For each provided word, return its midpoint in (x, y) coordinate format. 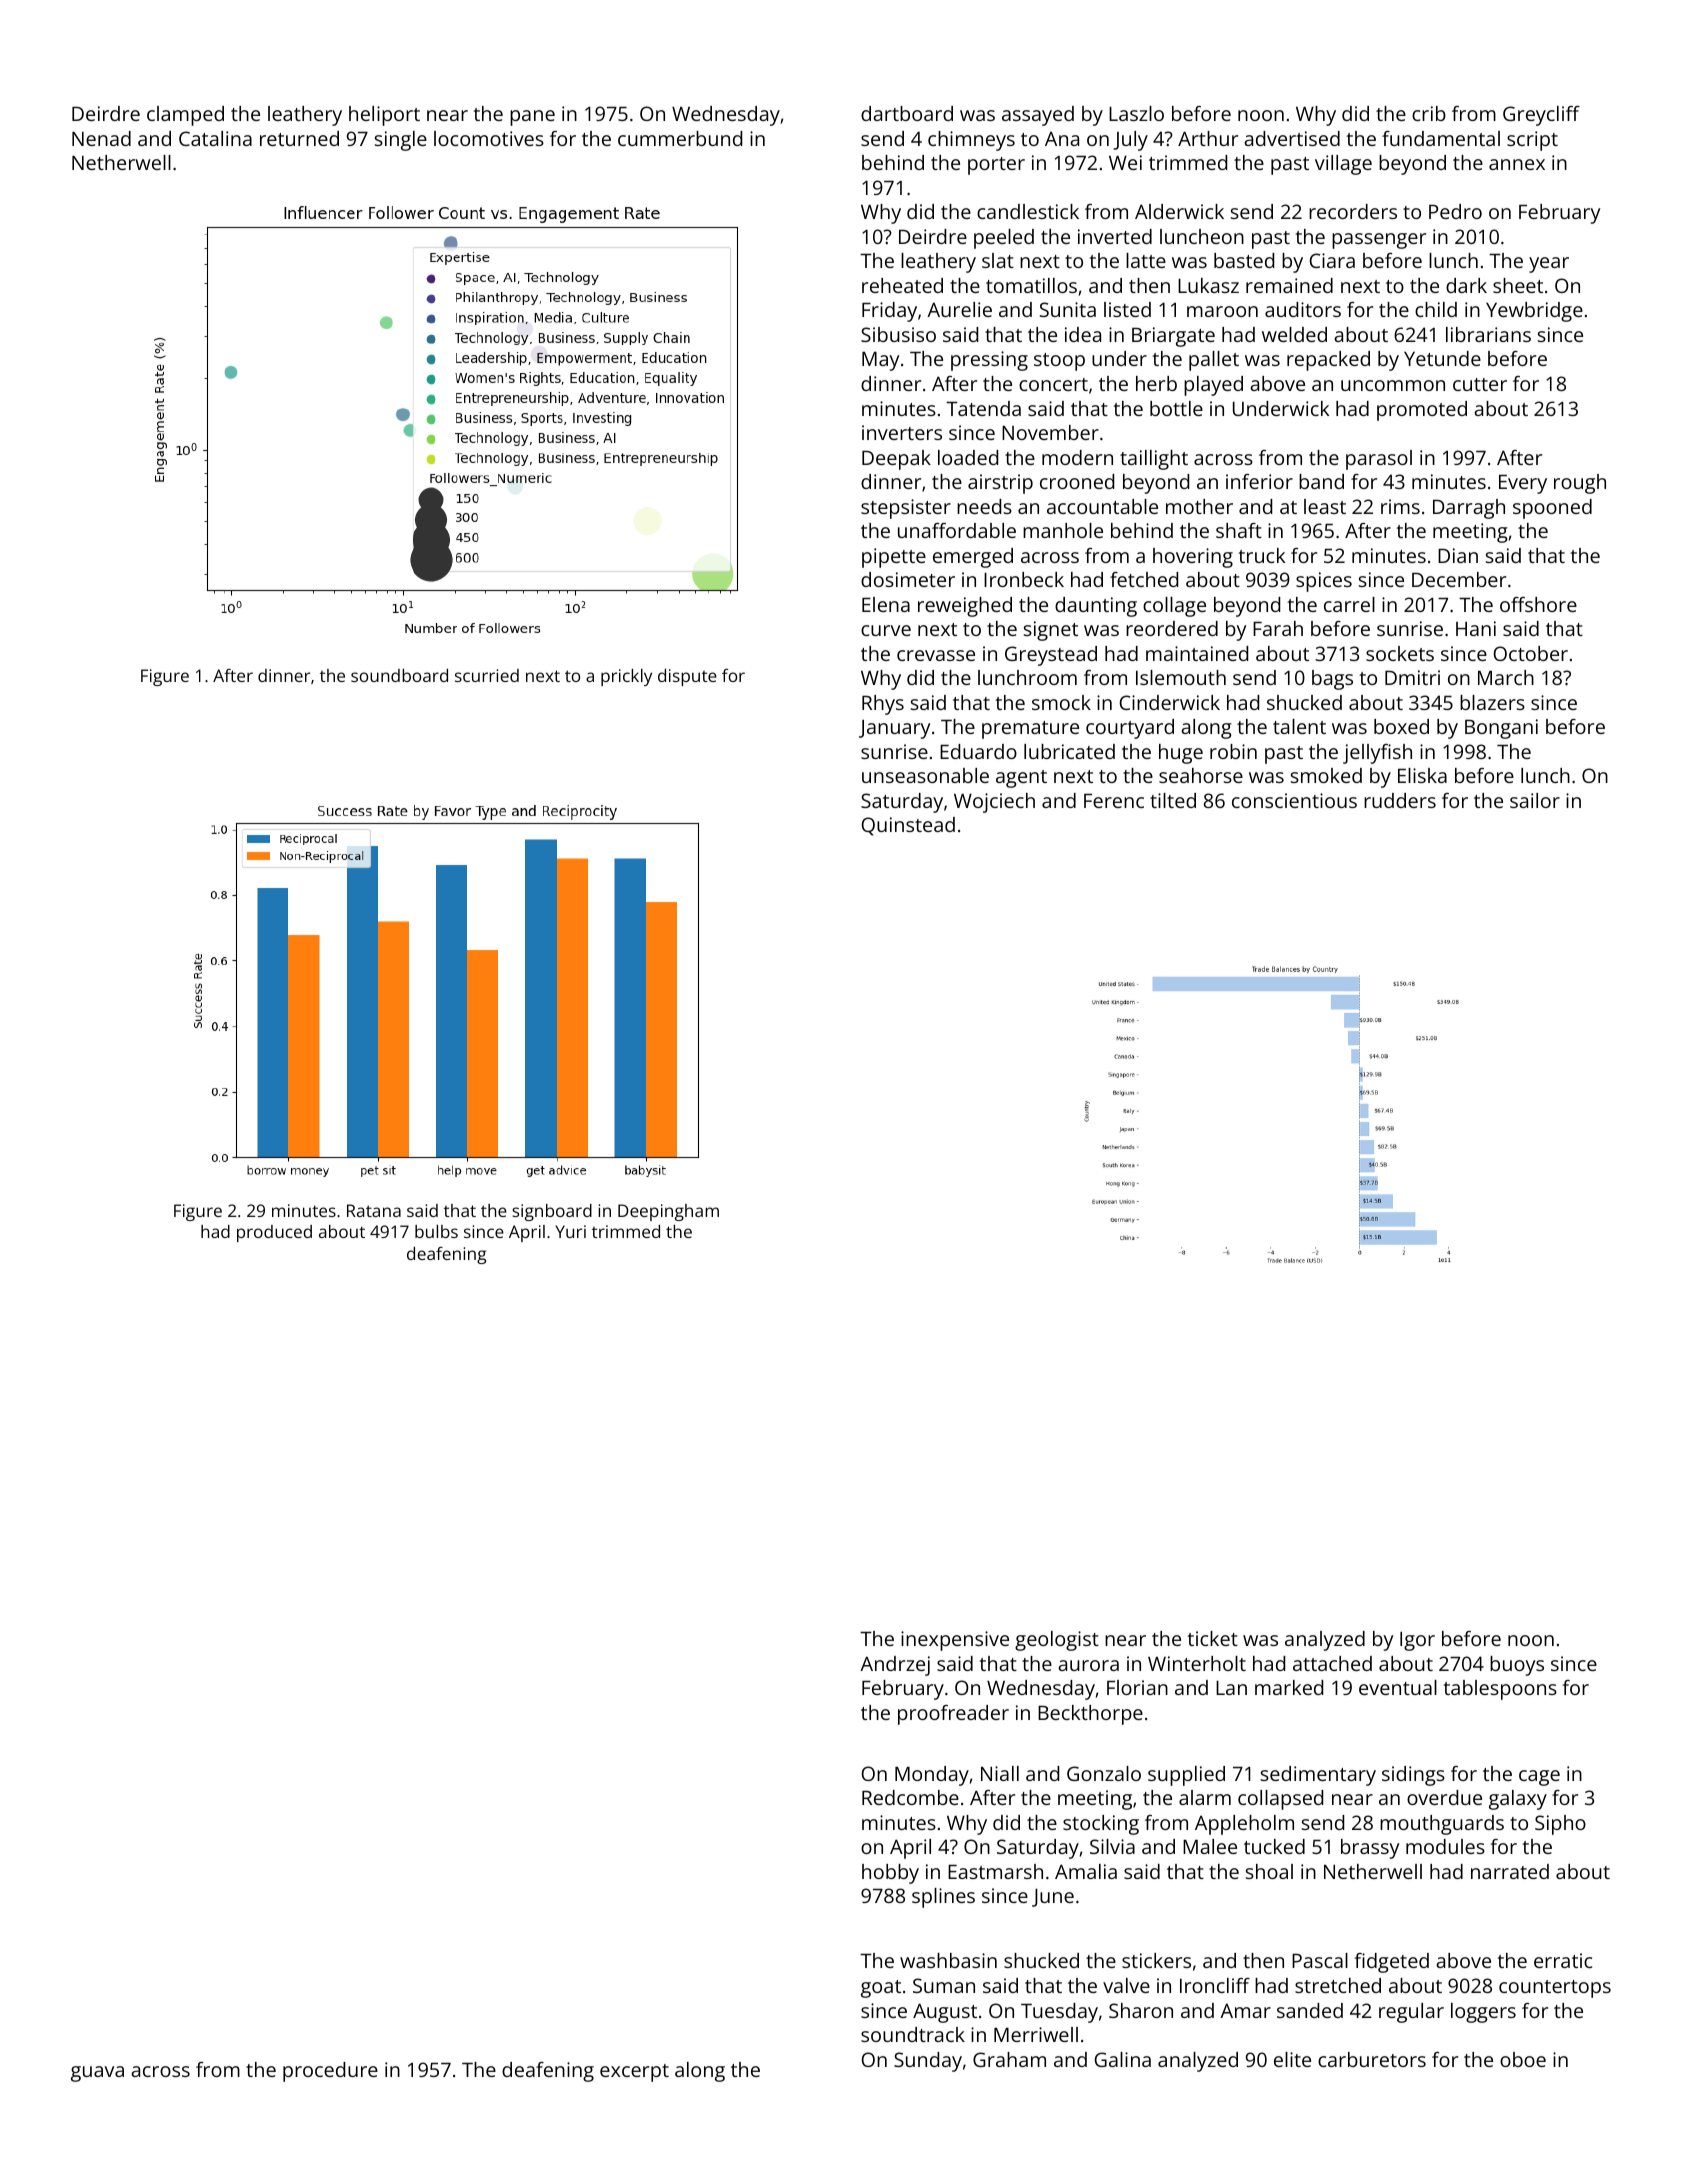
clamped (185, 116)
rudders (1400, 800)
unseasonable (925, 775)
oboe (1523, 2059)
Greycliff (1541, 116)
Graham (1009, 2059)
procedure (330, 2072)
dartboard (907, 113)
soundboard (399, 675)
